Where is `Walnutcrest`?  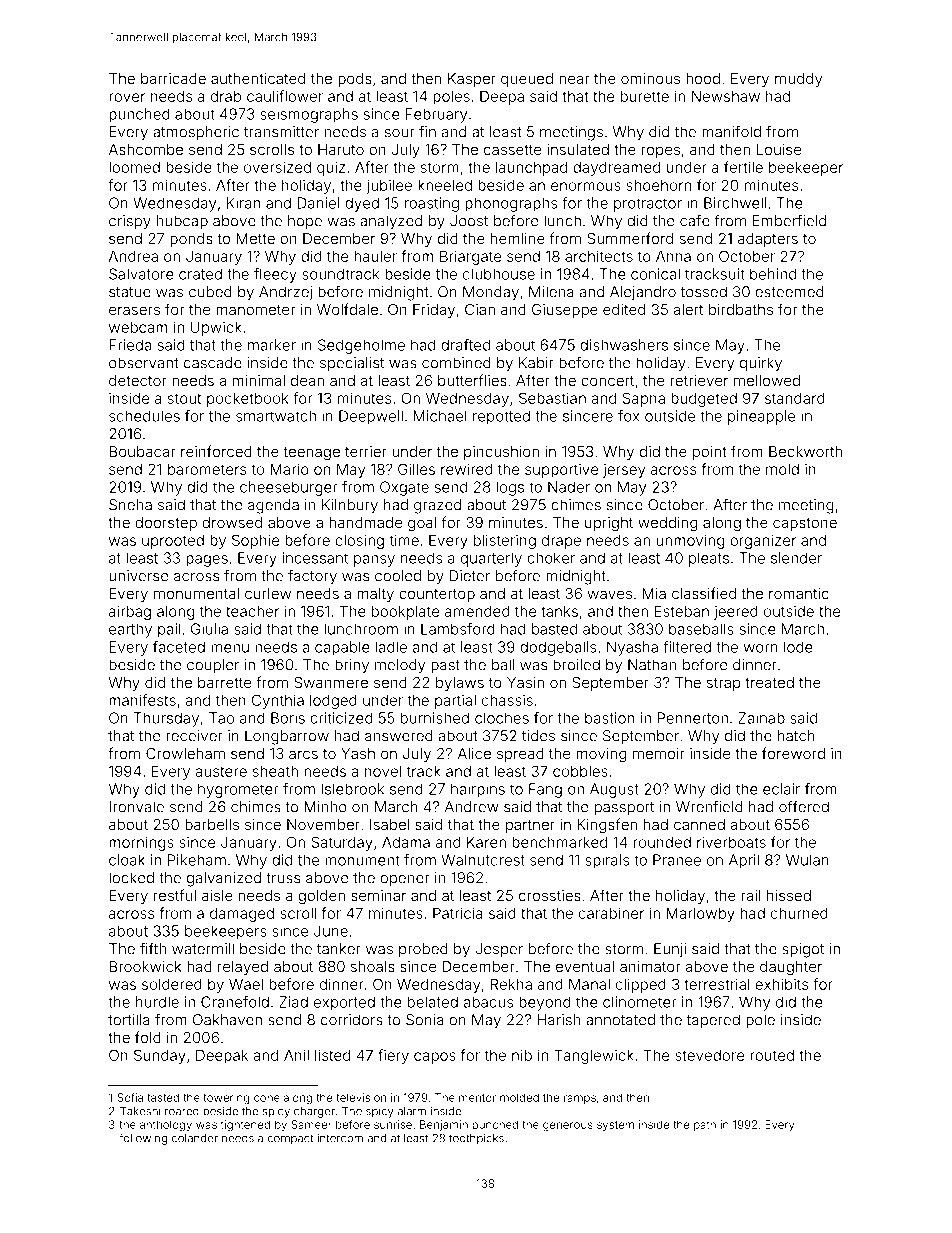
Walnutcrest is located at coordinates (483, 860).
